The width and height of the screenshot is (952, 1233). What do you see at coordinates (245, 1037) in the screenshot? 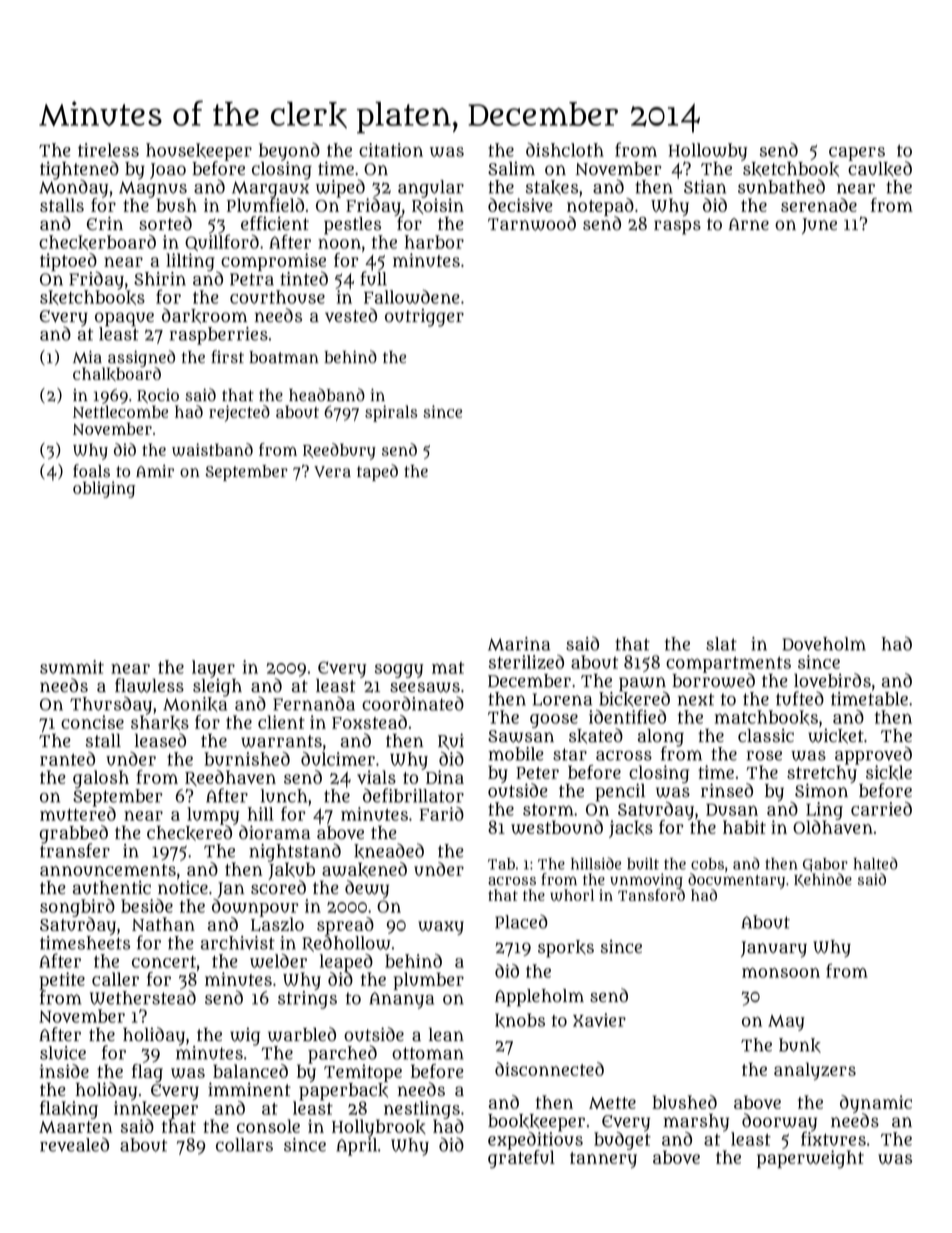
I see `wig` at bounding box center [245, 1037].
